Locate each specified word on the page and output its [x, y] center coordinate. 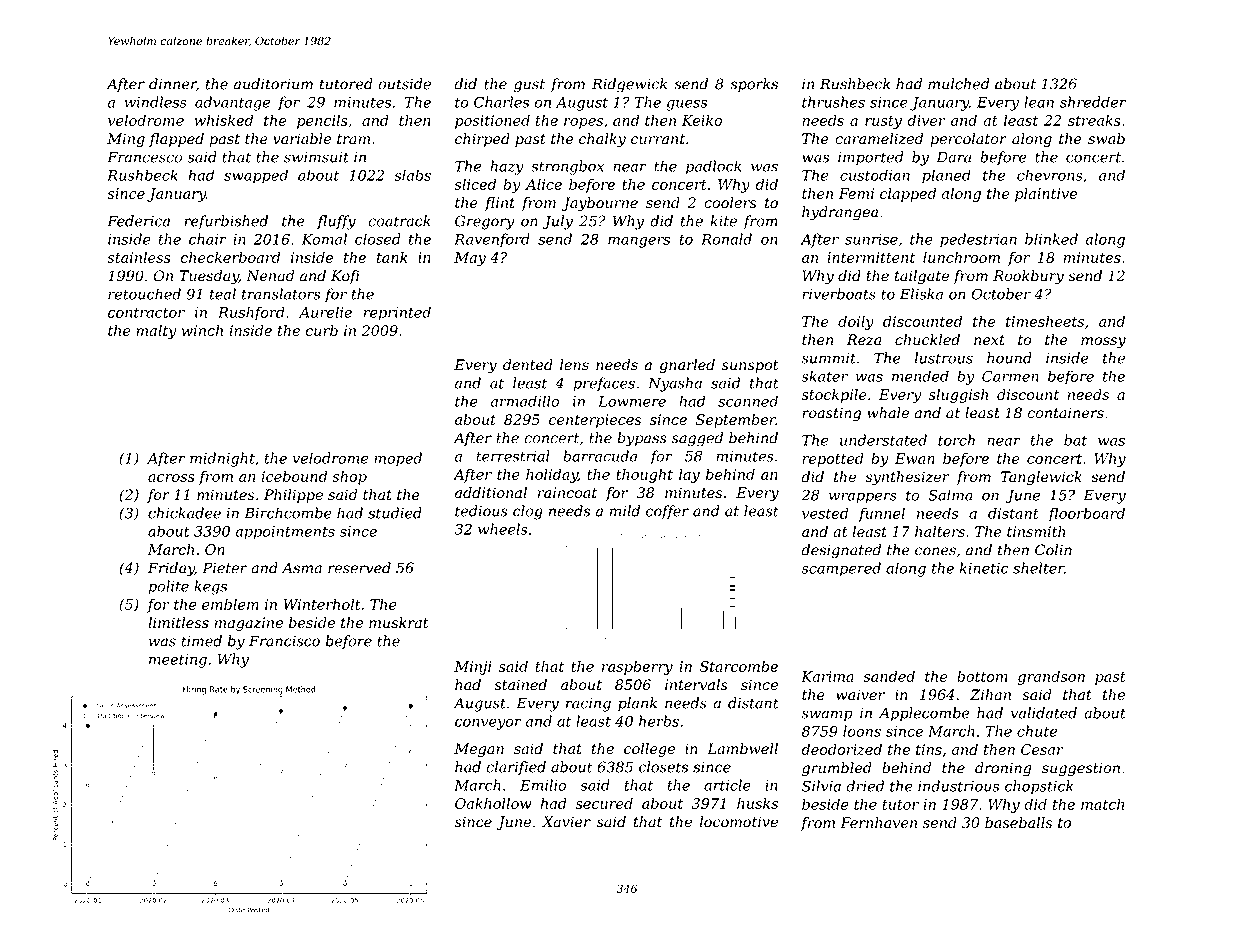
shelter [1038, 568]
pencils [322, 121]
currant [658, 139]
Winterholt [322, 604]
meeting [178, 661]
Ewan [915, 458]
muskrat [399, 623]
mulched [958, 84]
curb [322, 330]
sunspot [750, 366]
